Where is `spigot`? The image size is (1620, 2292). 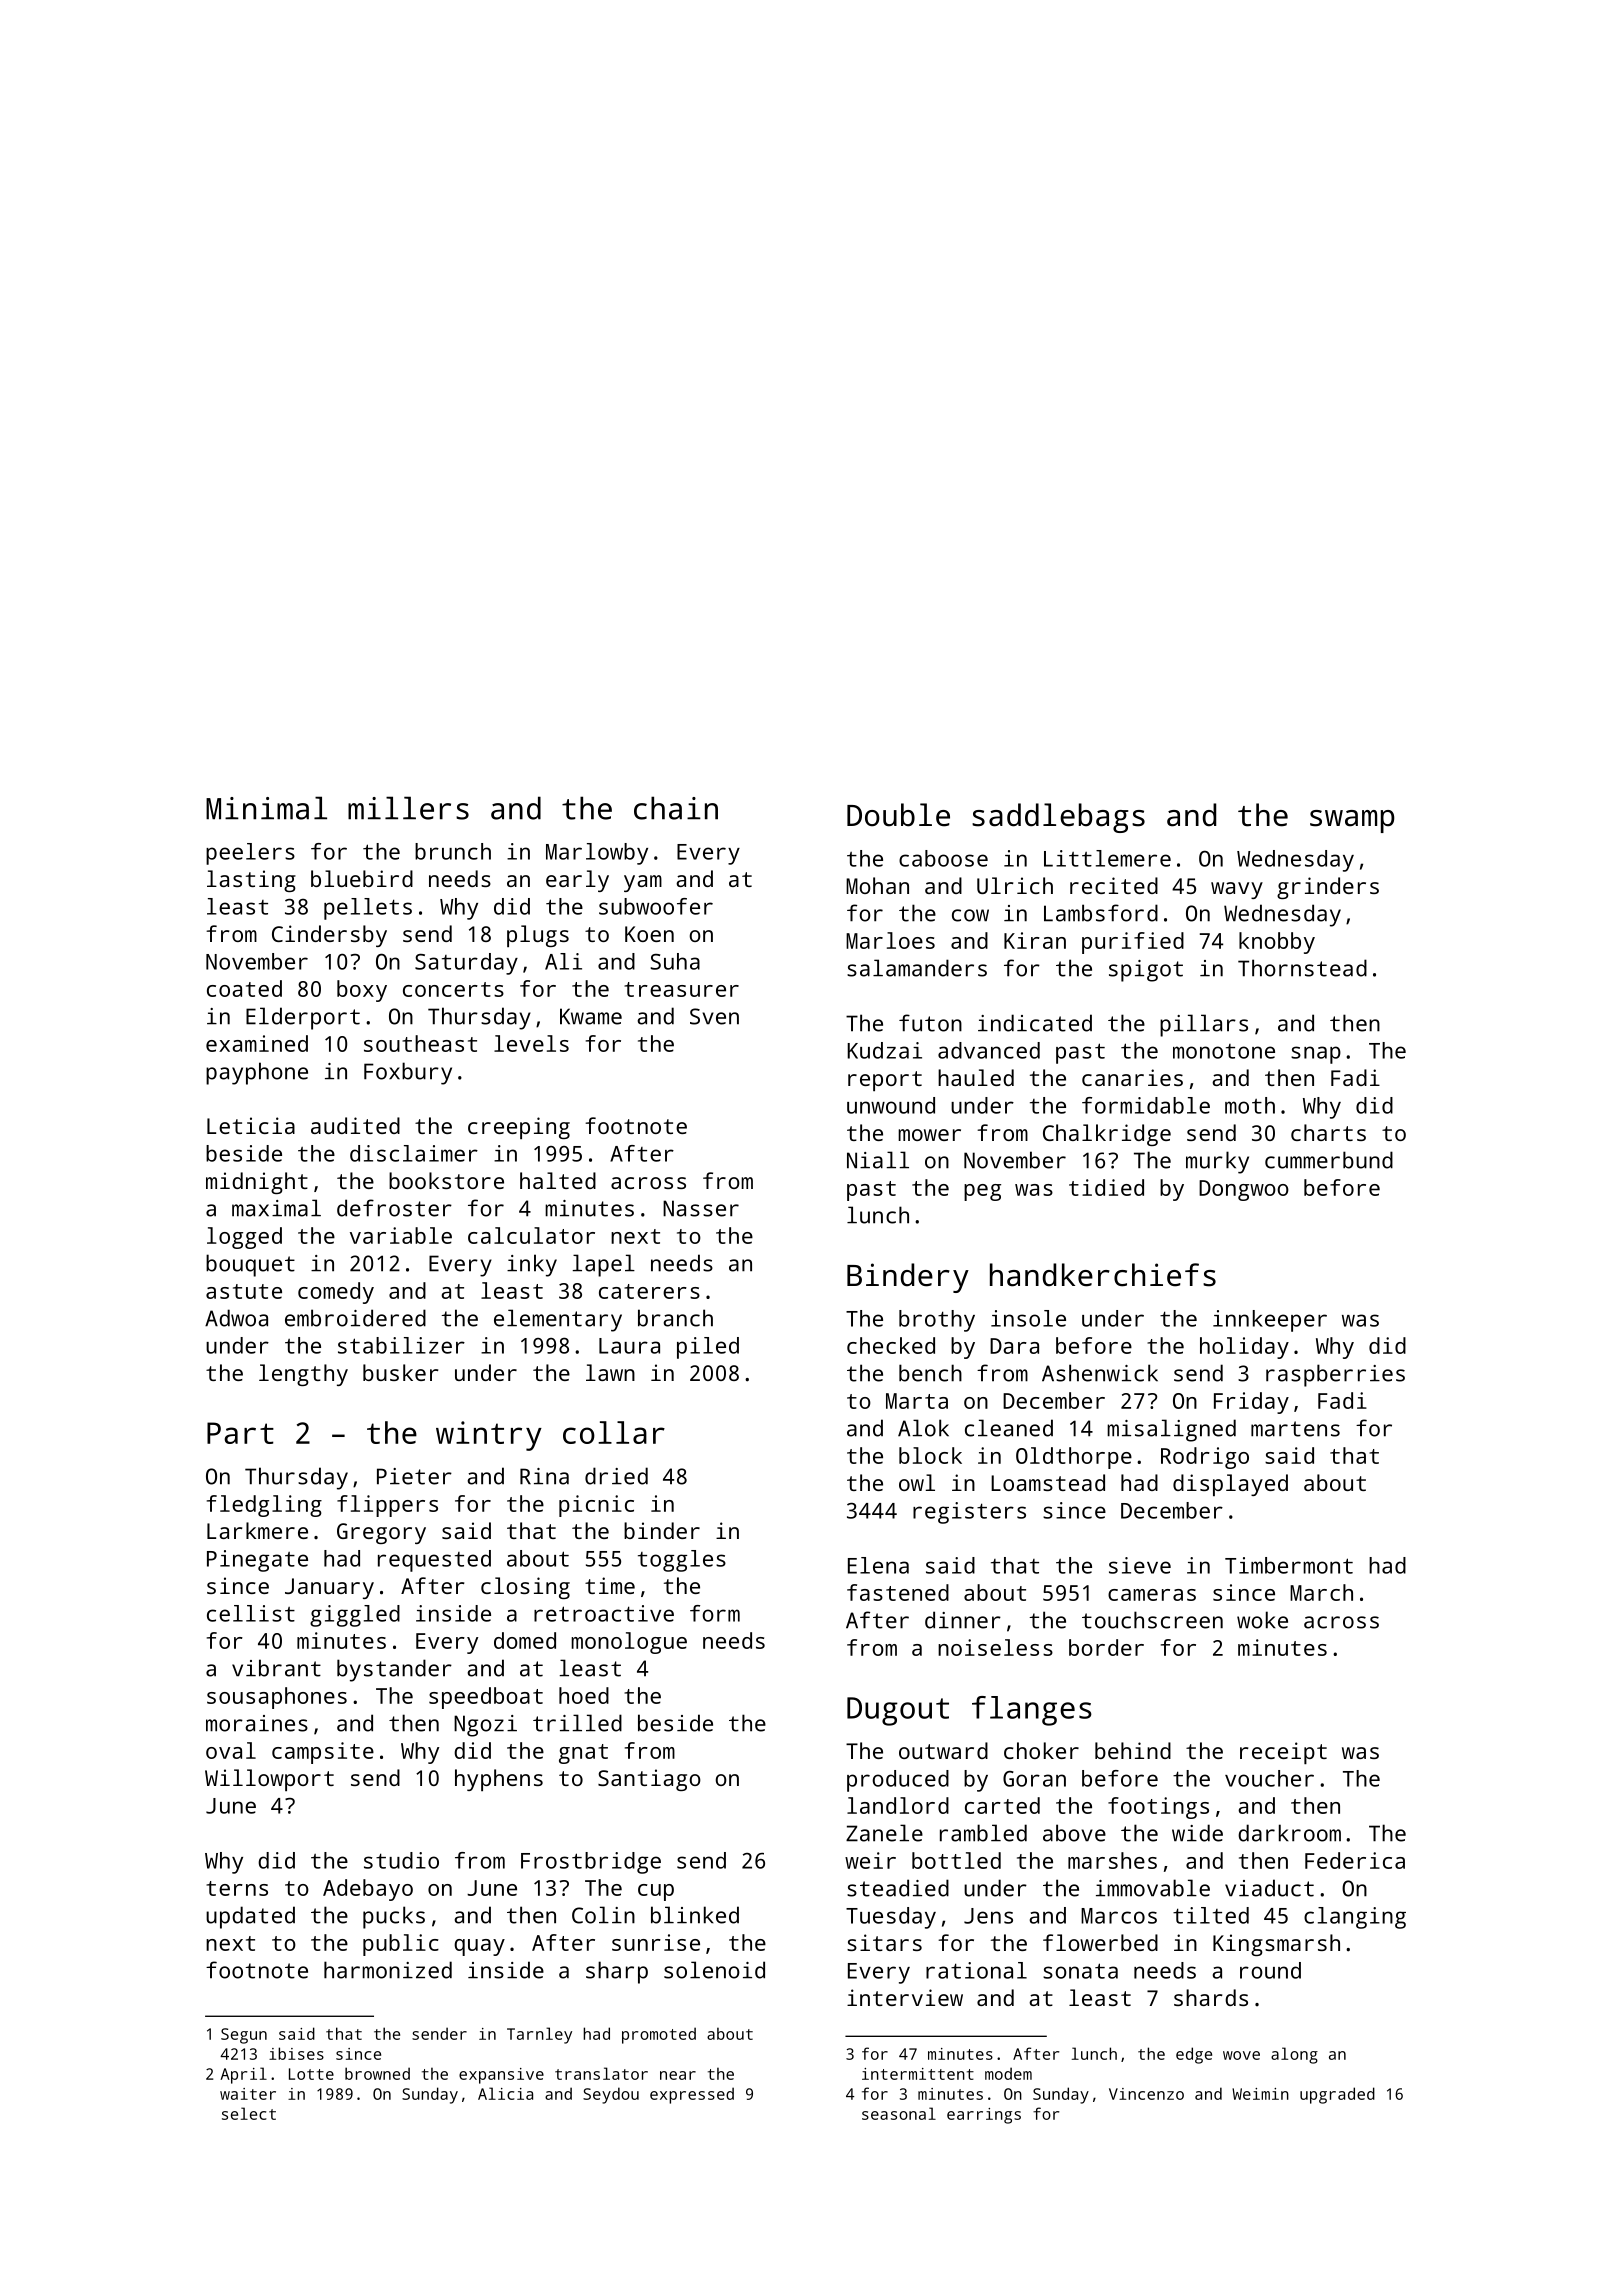 spigot is located at coordinates (1146, 971).
